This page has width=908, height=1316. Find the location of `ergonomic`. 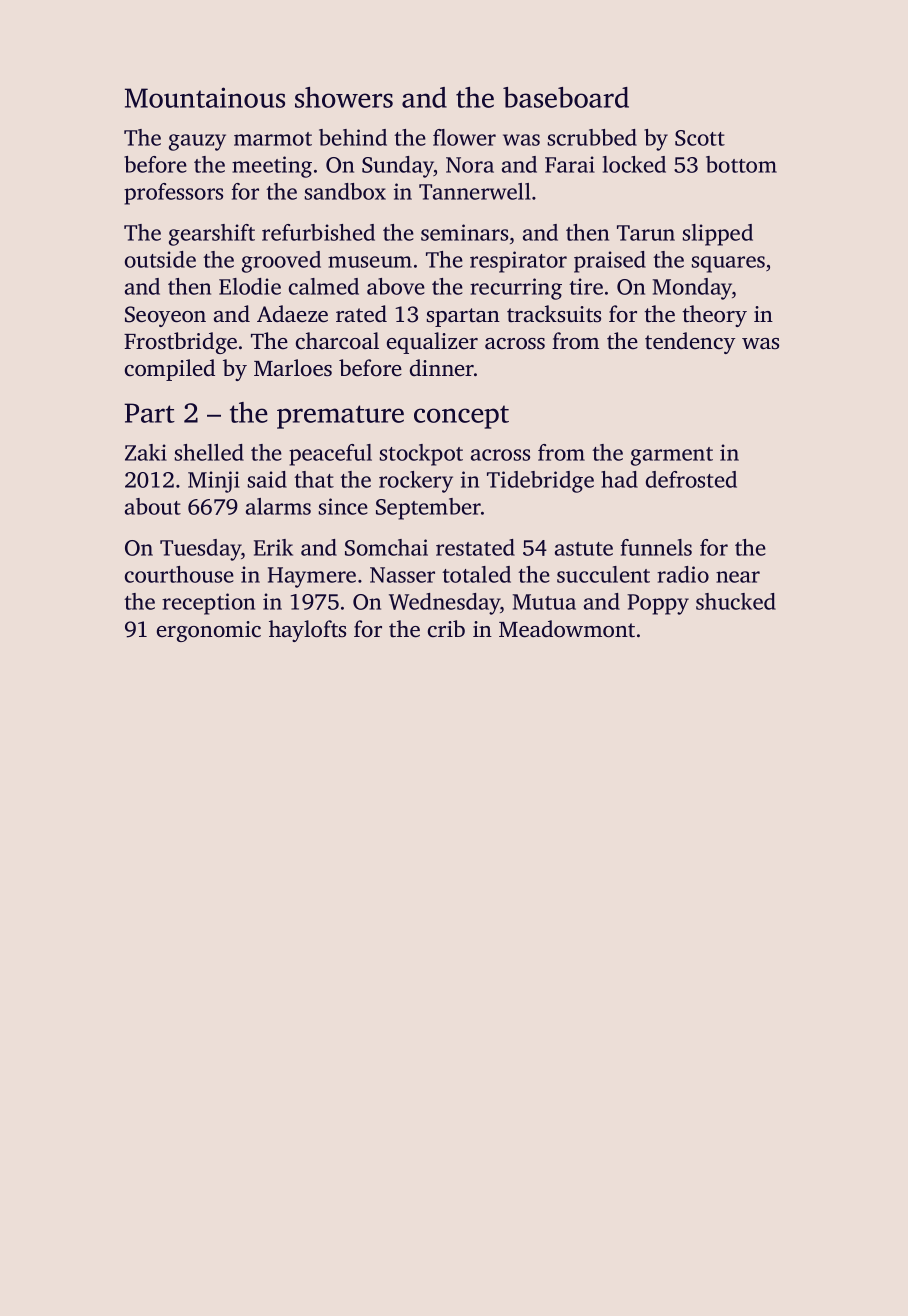

ergonomic is located at coordinates (209, 631).
